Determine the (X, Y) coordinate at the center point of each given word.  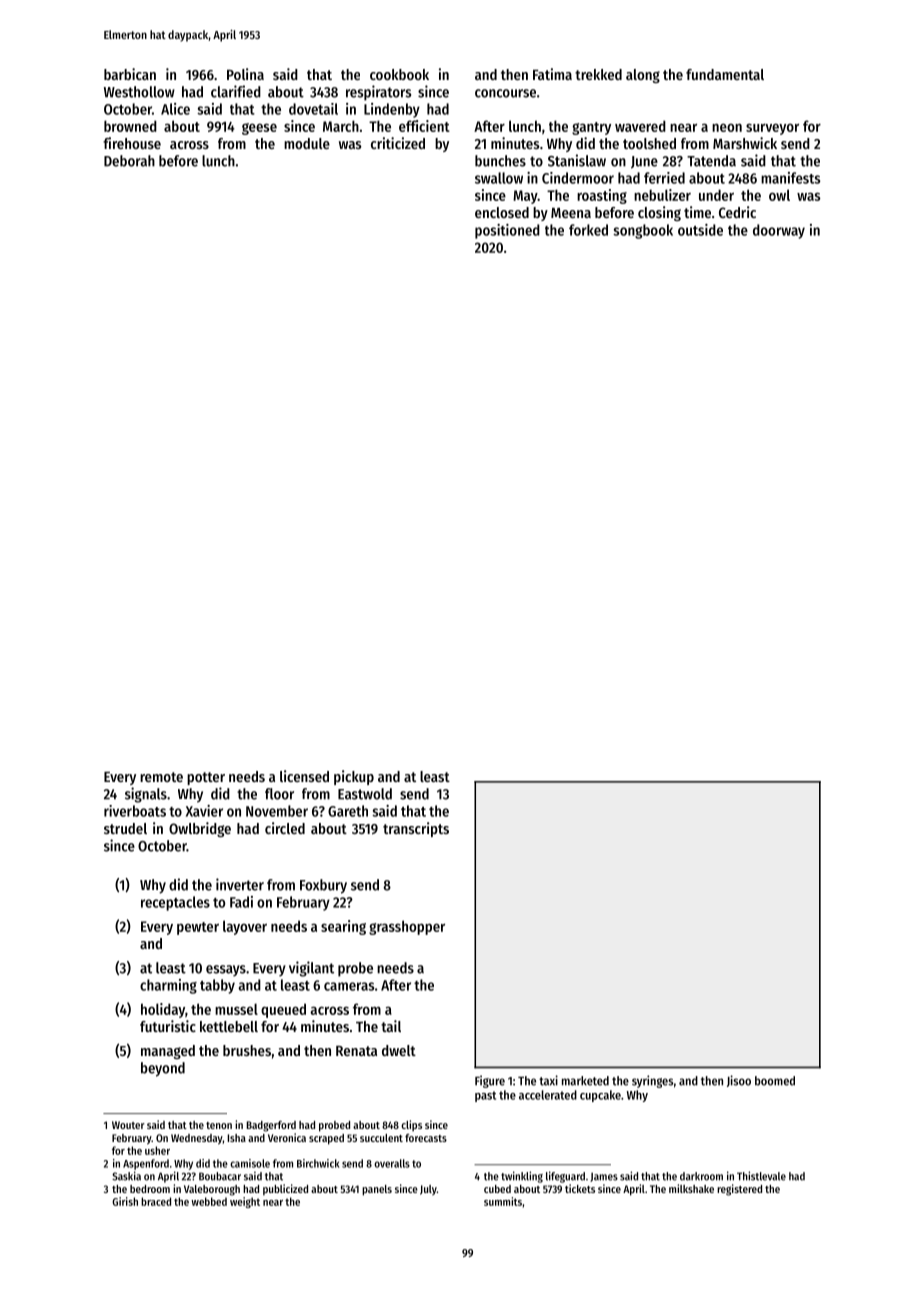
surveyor (772, 129)
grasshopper (407, 927)
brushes (247, 1050)
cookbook (399, 74)
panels (377, 1190)
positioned (507, 231)
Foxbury (323, 886)
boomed (775, 1081)
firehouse (132, 143)
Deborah (129, 161)
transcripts (416, 829)
